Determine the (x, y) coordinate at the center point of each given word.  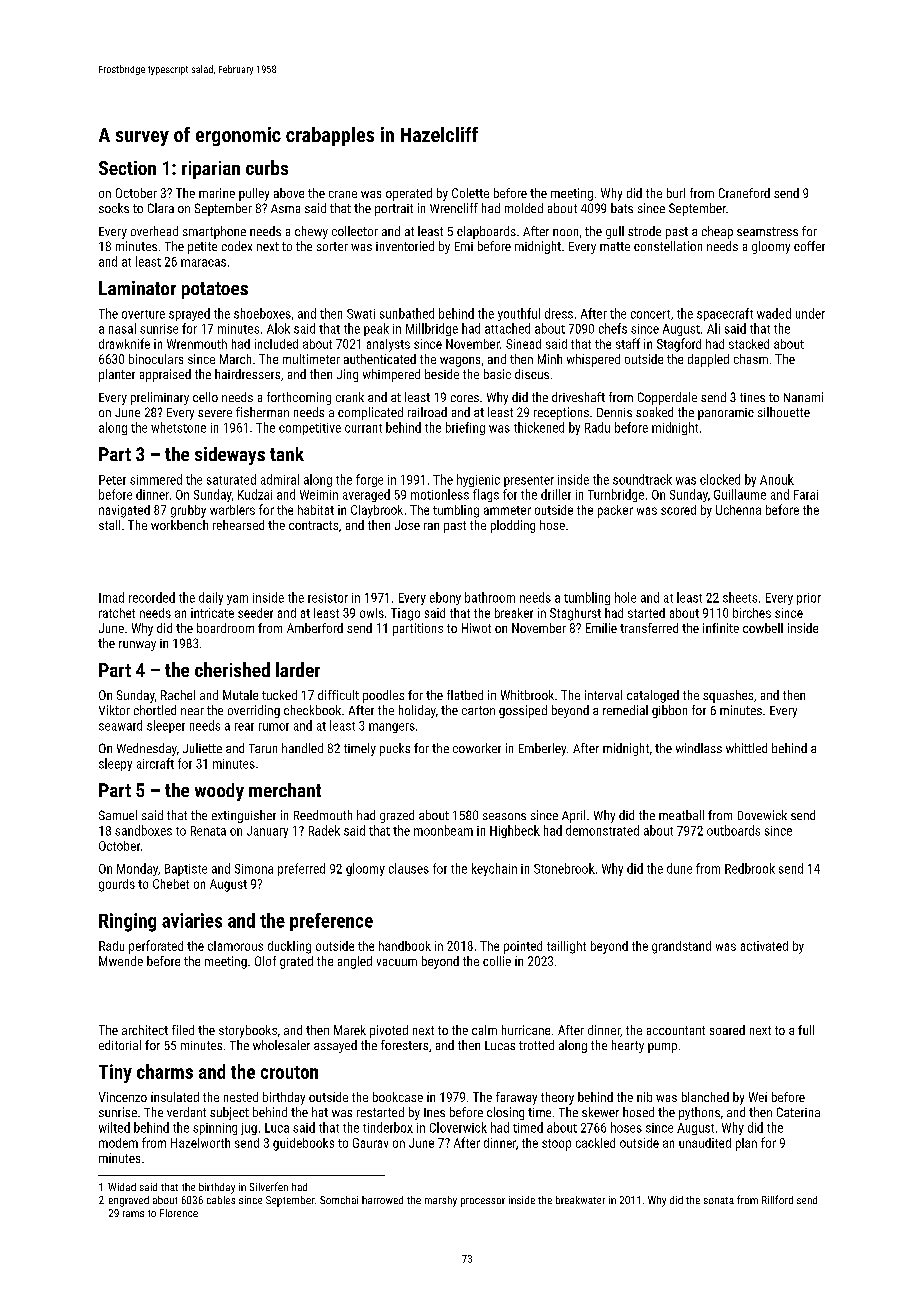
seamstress (767, 231)
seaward (120, 725)
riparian (211, 170)
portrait (394, 210)
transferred (649, 628)
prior (809, 599)
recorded (152, 597)
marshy (441, 1201)
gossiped (523, 711)
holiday (417, 711)
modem (118, 1143)
